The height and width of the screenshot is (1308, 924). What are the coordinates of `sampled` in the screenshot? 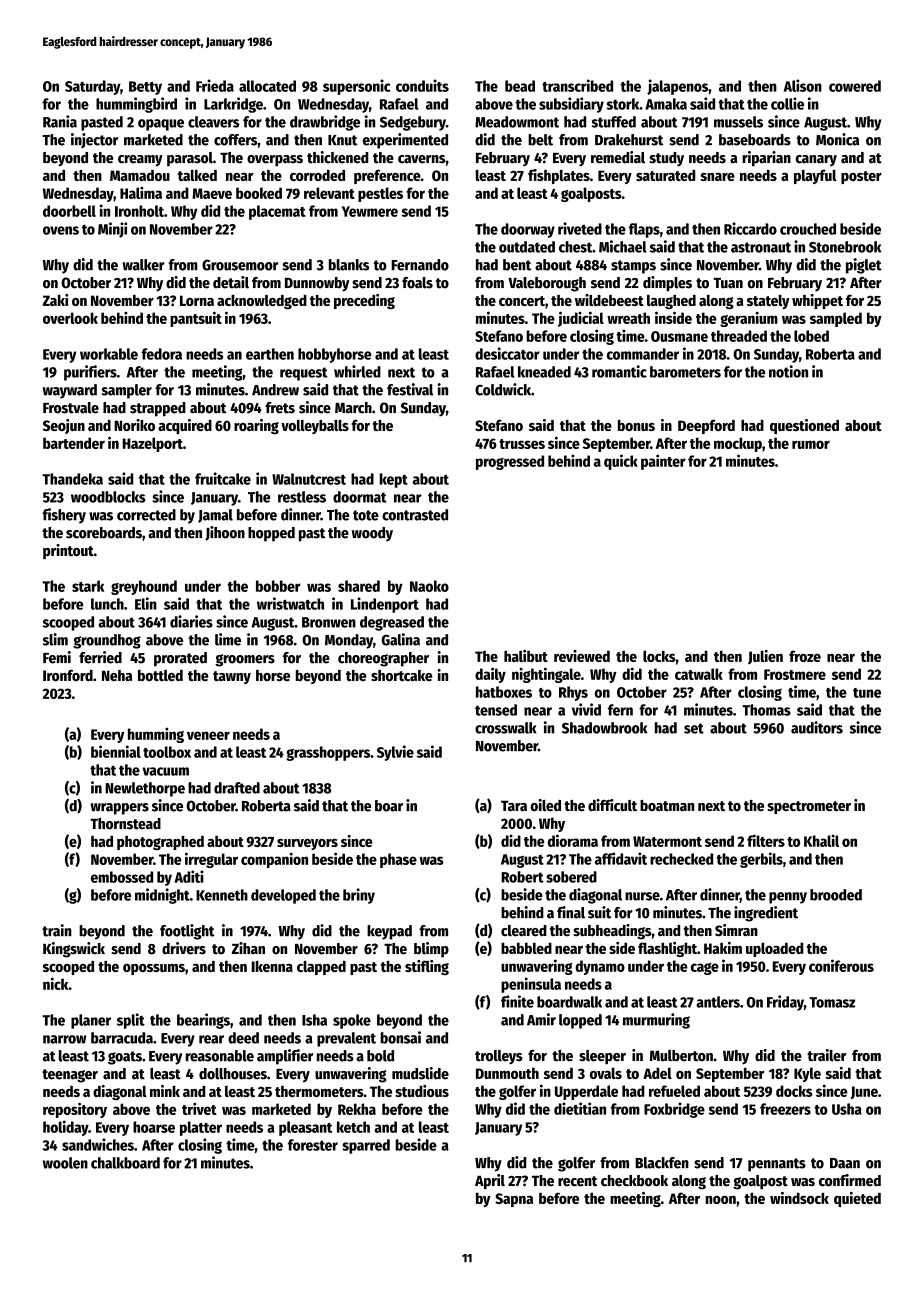 It's located at (836, 319).
